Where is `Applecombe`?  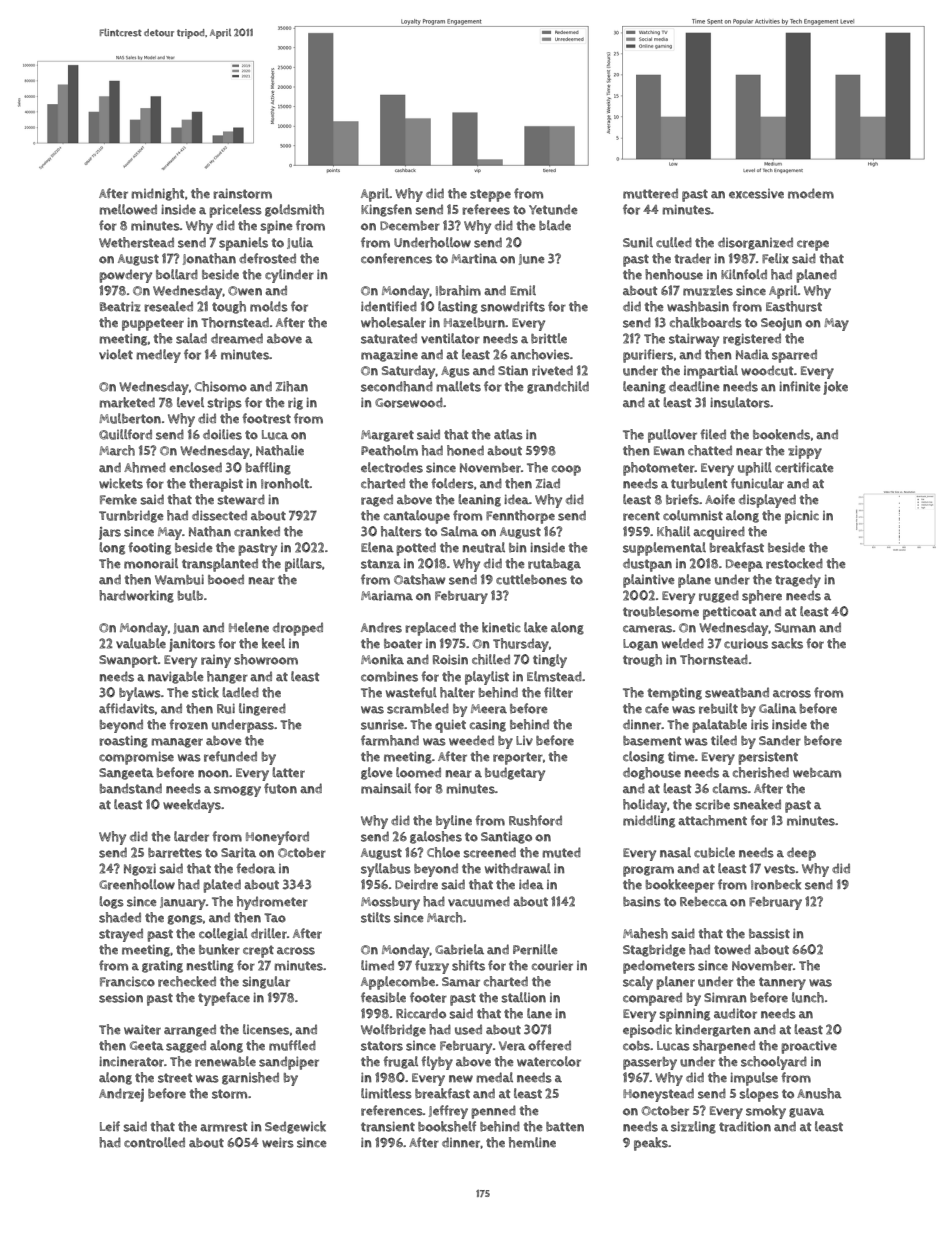 Applecombe is located at coordinates (398, 983).
